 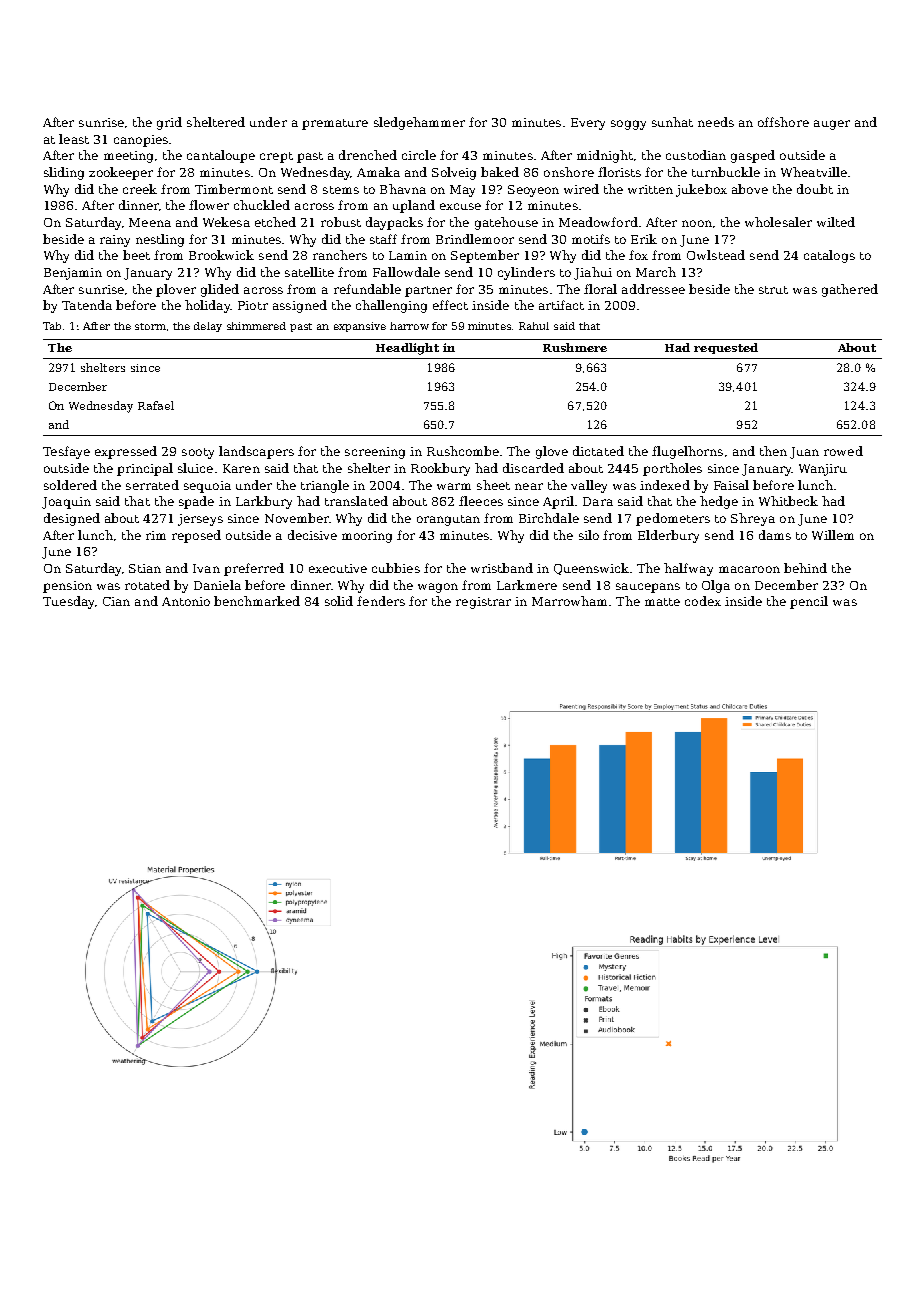 What do you see at coordinates (454, 173) in the screenshot?
I see `Solveig` at bounding box center [454, 173].
